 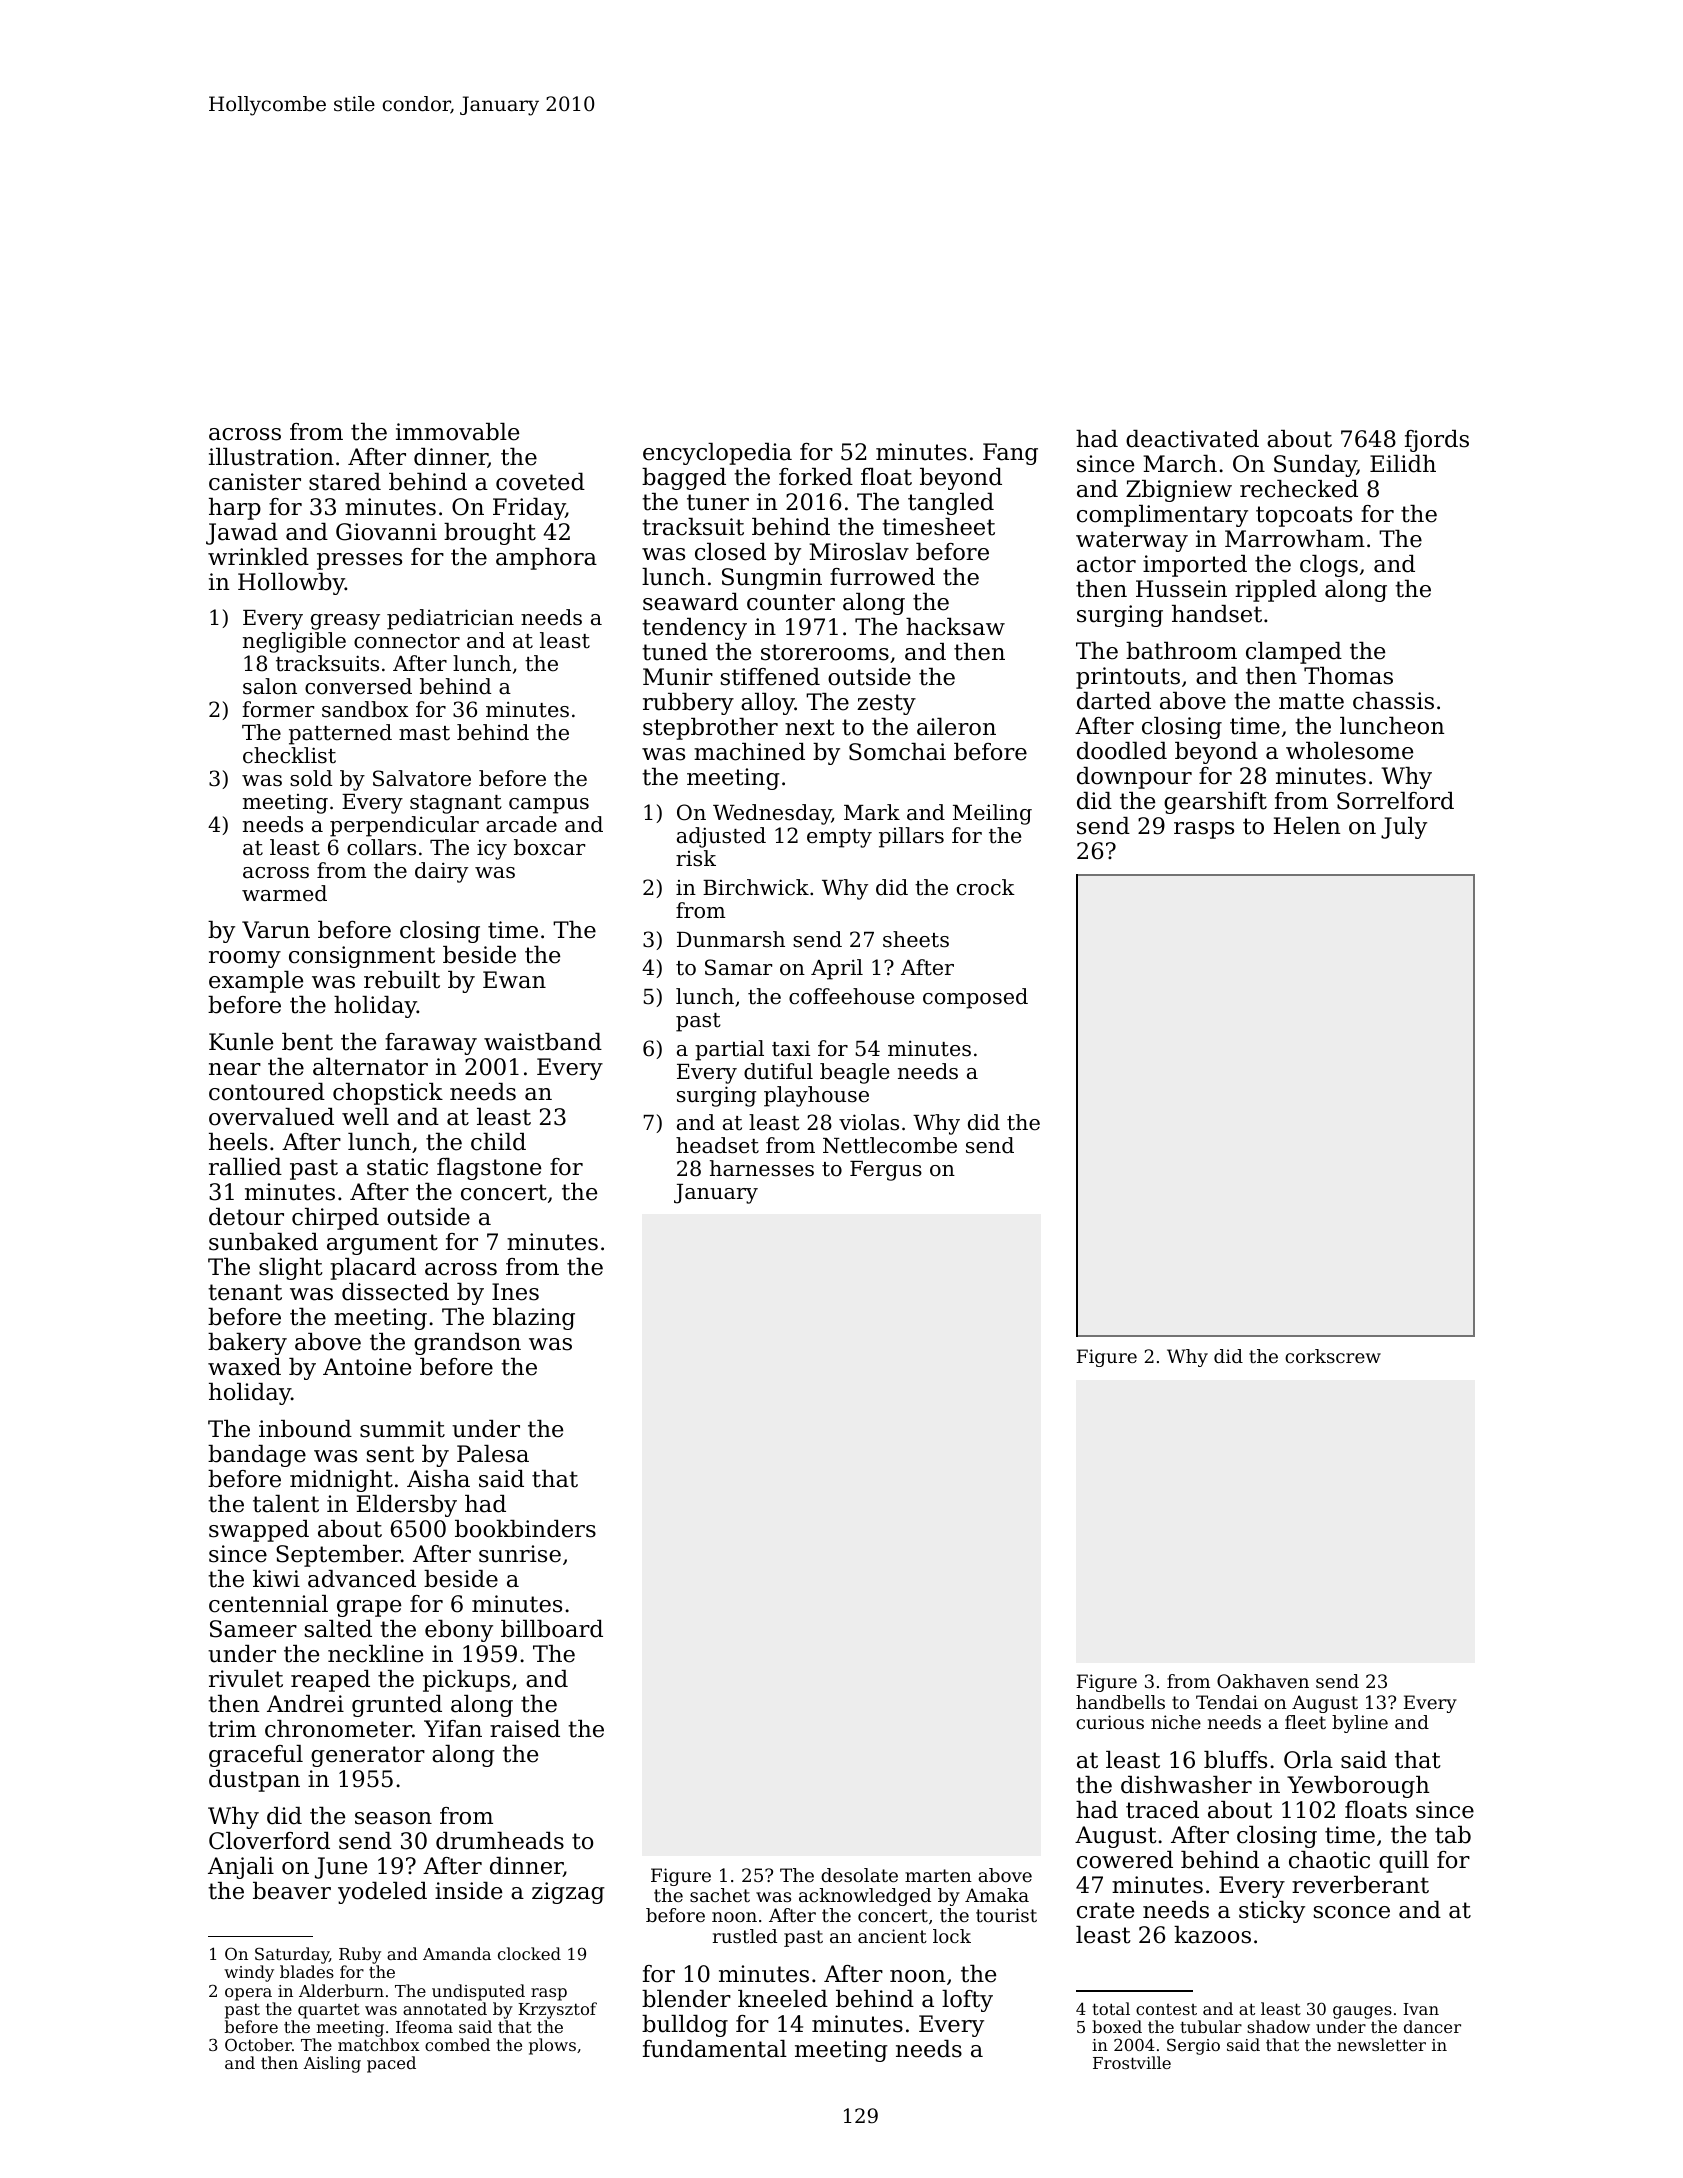 What do you see at coordinates (1304, 516) in the screenshot?
I see `topcoats` at bounding box center [1304, 516].
